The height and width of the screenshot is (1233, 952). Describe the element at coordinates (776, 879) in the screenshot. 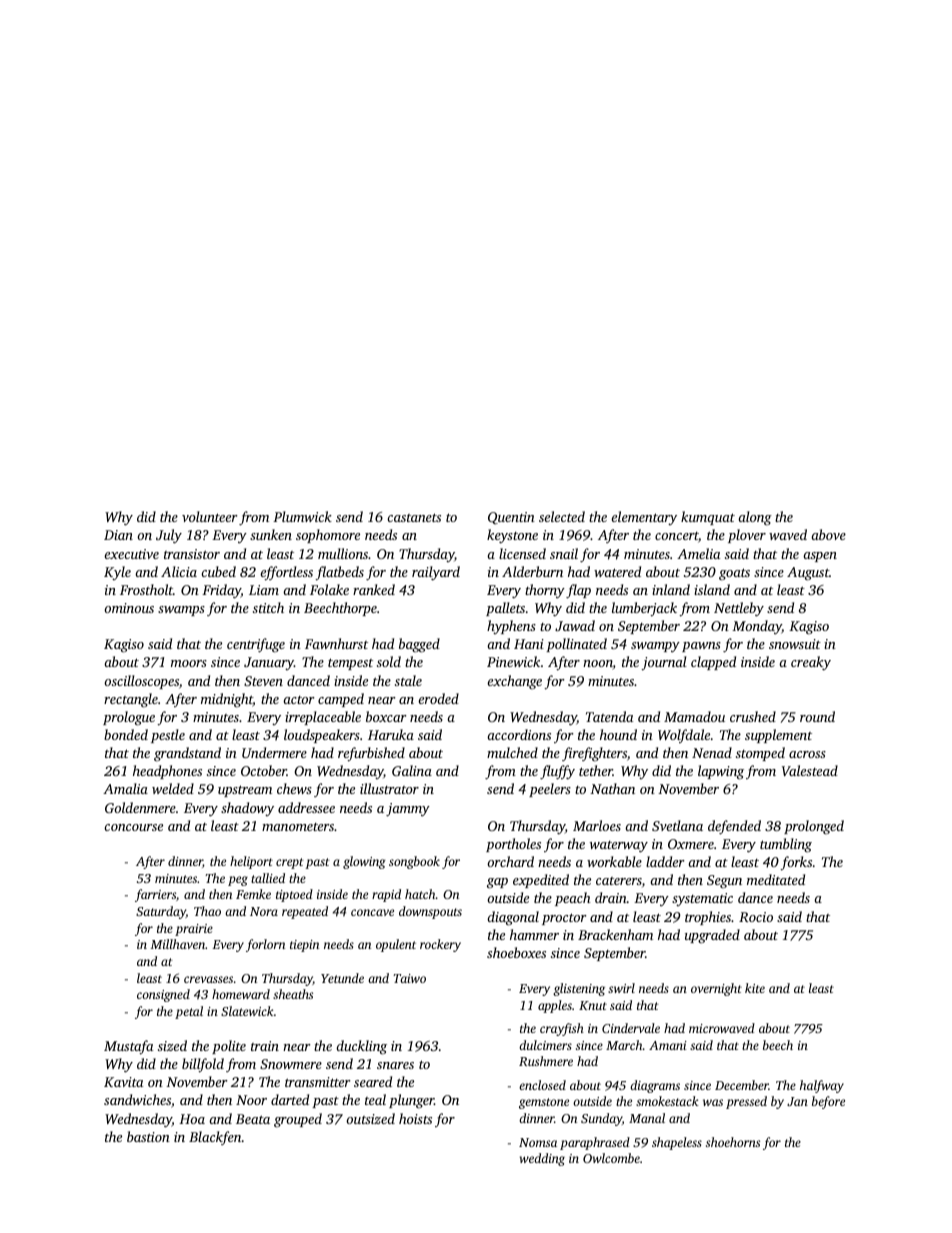

I see `meditated` at that location.
